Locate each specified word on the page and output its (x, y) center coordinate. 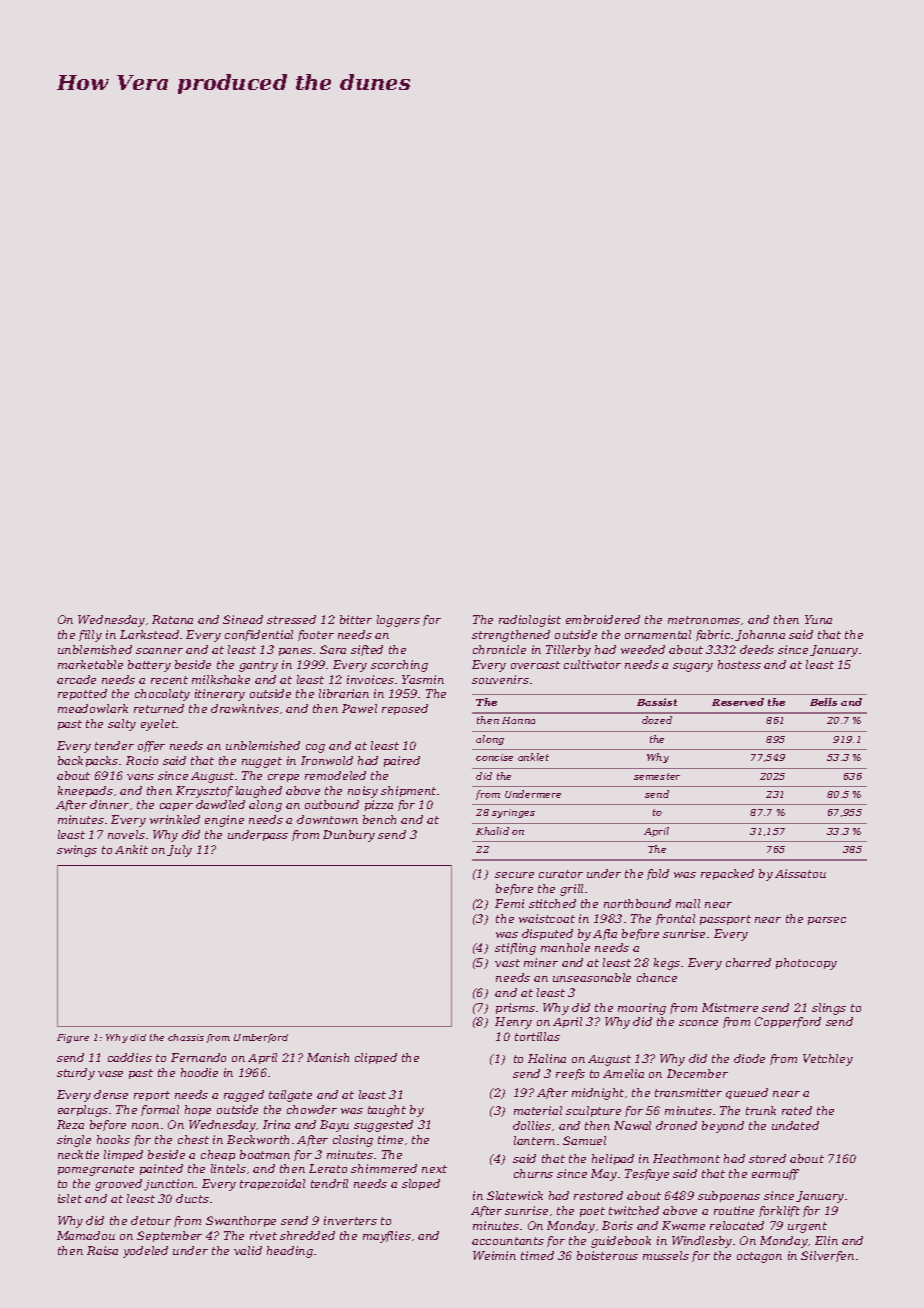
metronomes (704, 620)
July (179, 851)
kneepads (85, 791)
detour (151, 1220)
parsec (827, 921)
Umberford (261, 1038)
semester (657, 776)
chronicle (499, 649)
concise (494, 757)
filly (90, 636)
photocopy (806, 964)
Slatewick (515, 1195)
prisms (515, 1008)
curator (561, 874)
